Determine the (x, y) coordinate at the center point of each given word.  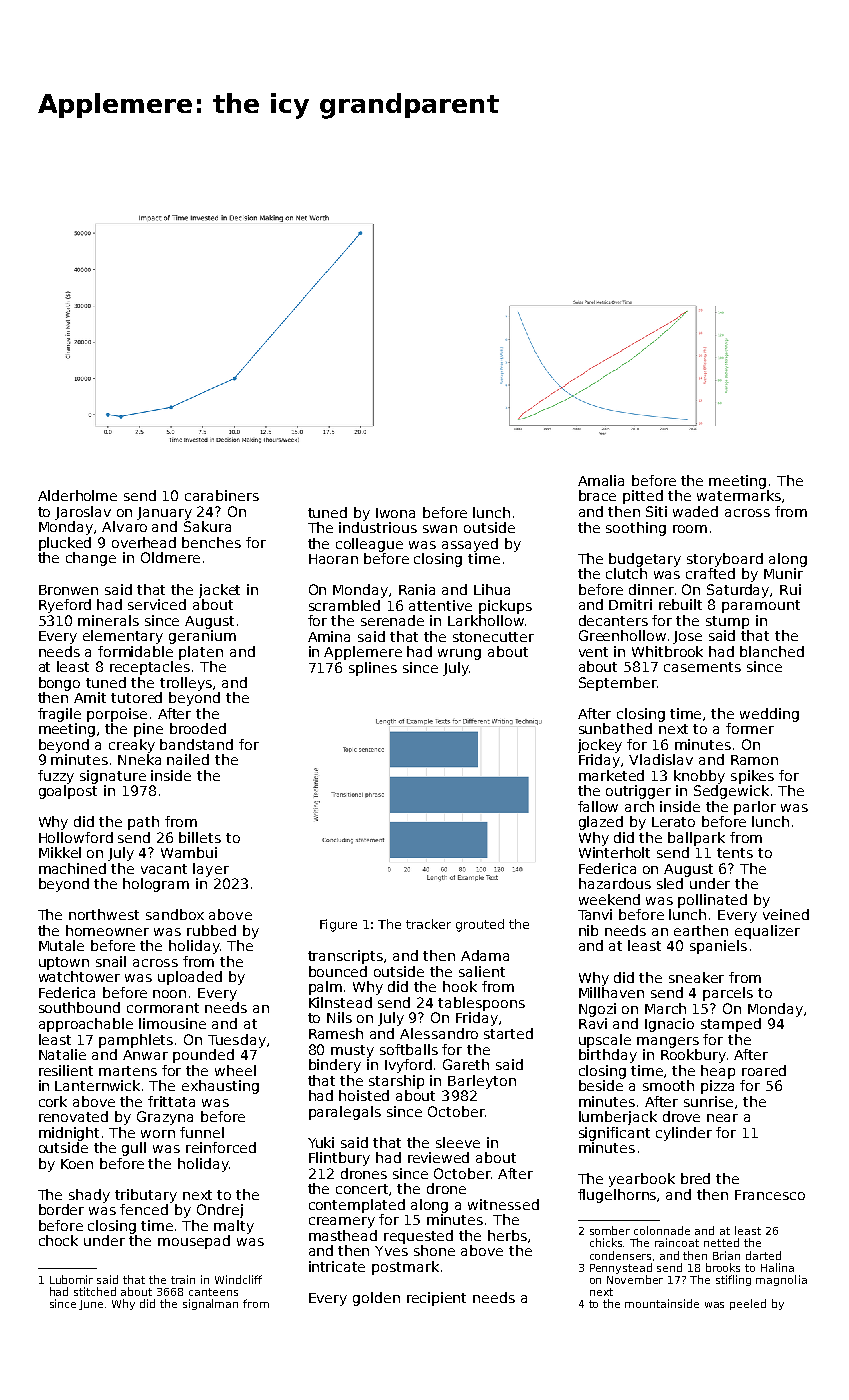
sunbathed (615, 728)
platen (201, 653)
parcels (728, 994)
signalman (210, 1304)
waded (695, 511)
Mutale (61, 945)
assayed (470, 545)
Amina (329, 636)
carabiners (222, 495)
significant (614, 1134)
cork (53, 1101)
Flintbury (339, 1159)
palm (325, 988)
